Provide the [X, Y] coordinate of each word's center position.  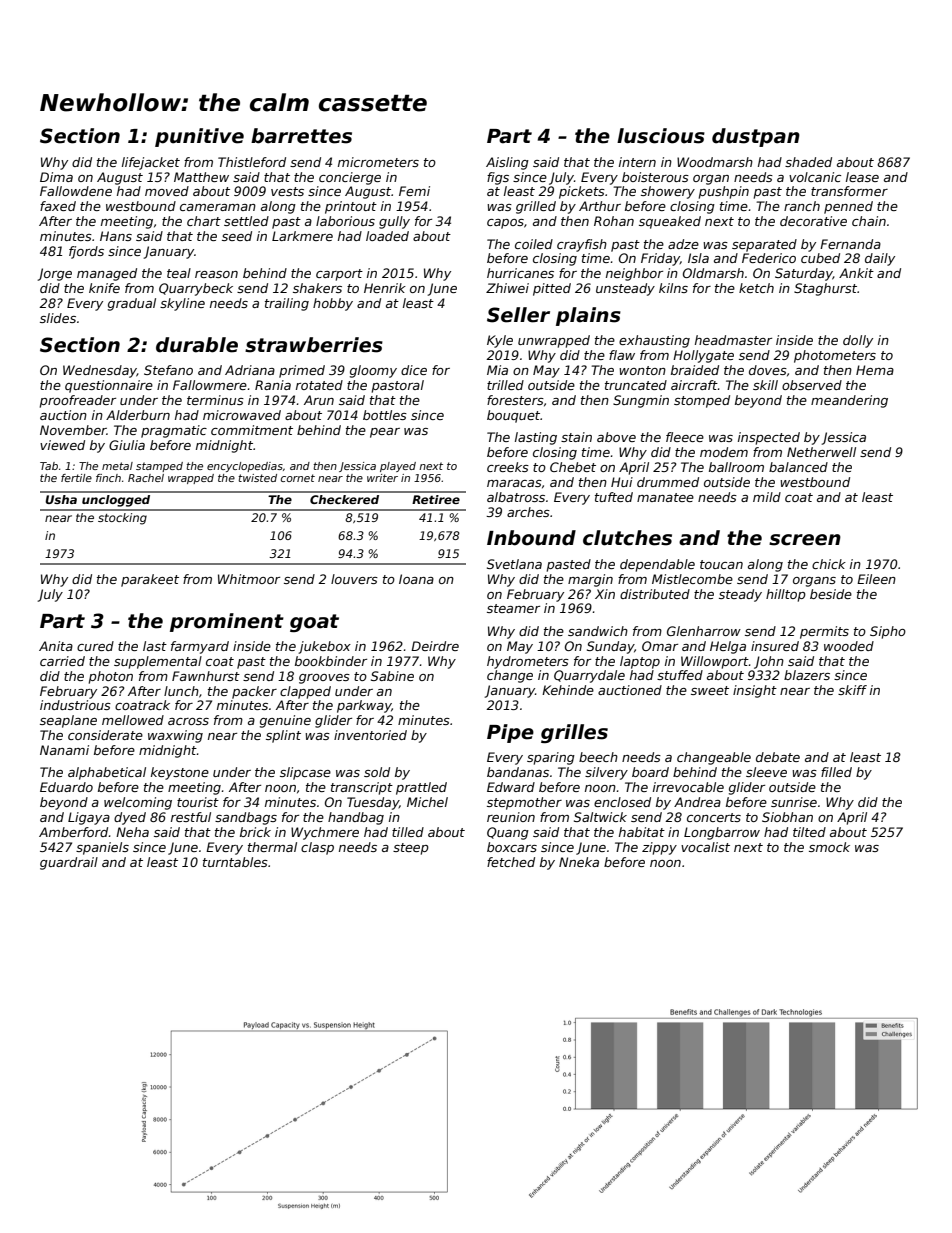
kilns [673, 288]
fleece [685, 437]
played [398, 467]
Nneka [579, 862]
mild [767, 497]
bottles [385, 415]
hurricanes [520, 273]
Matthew [201, 177]
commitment [252, 430]
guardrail [69, 863]
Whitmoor [249, 579]
